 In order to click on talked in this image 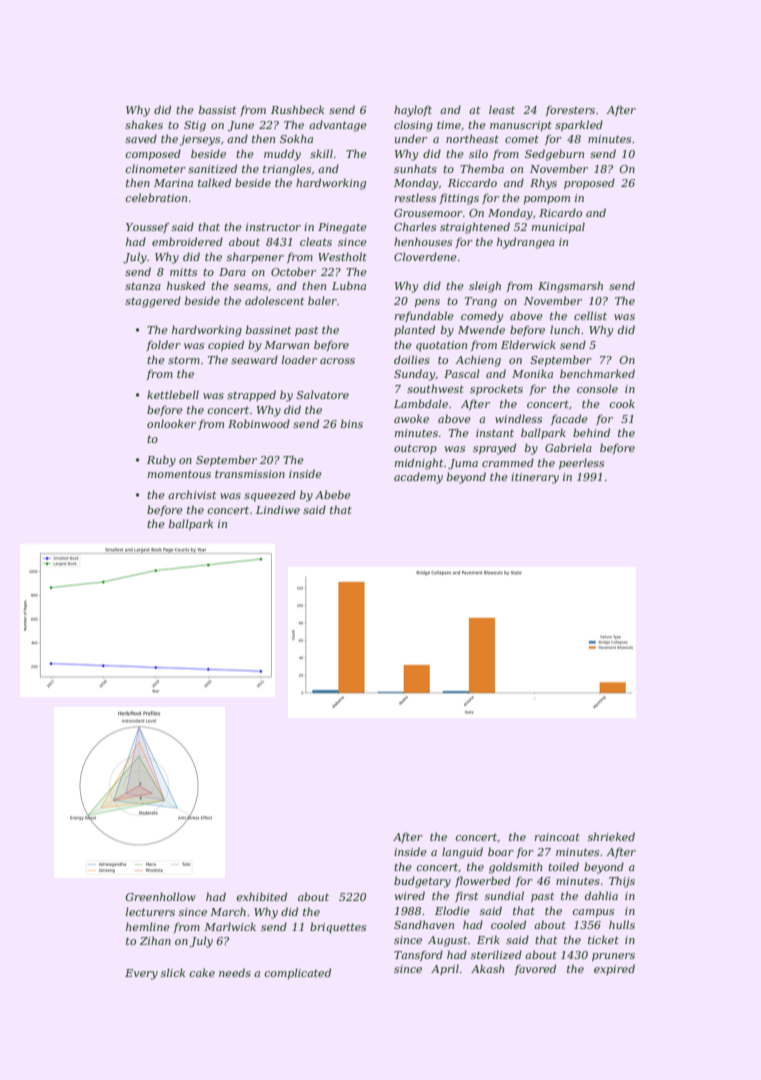, I will do `click(214, 182)`.
